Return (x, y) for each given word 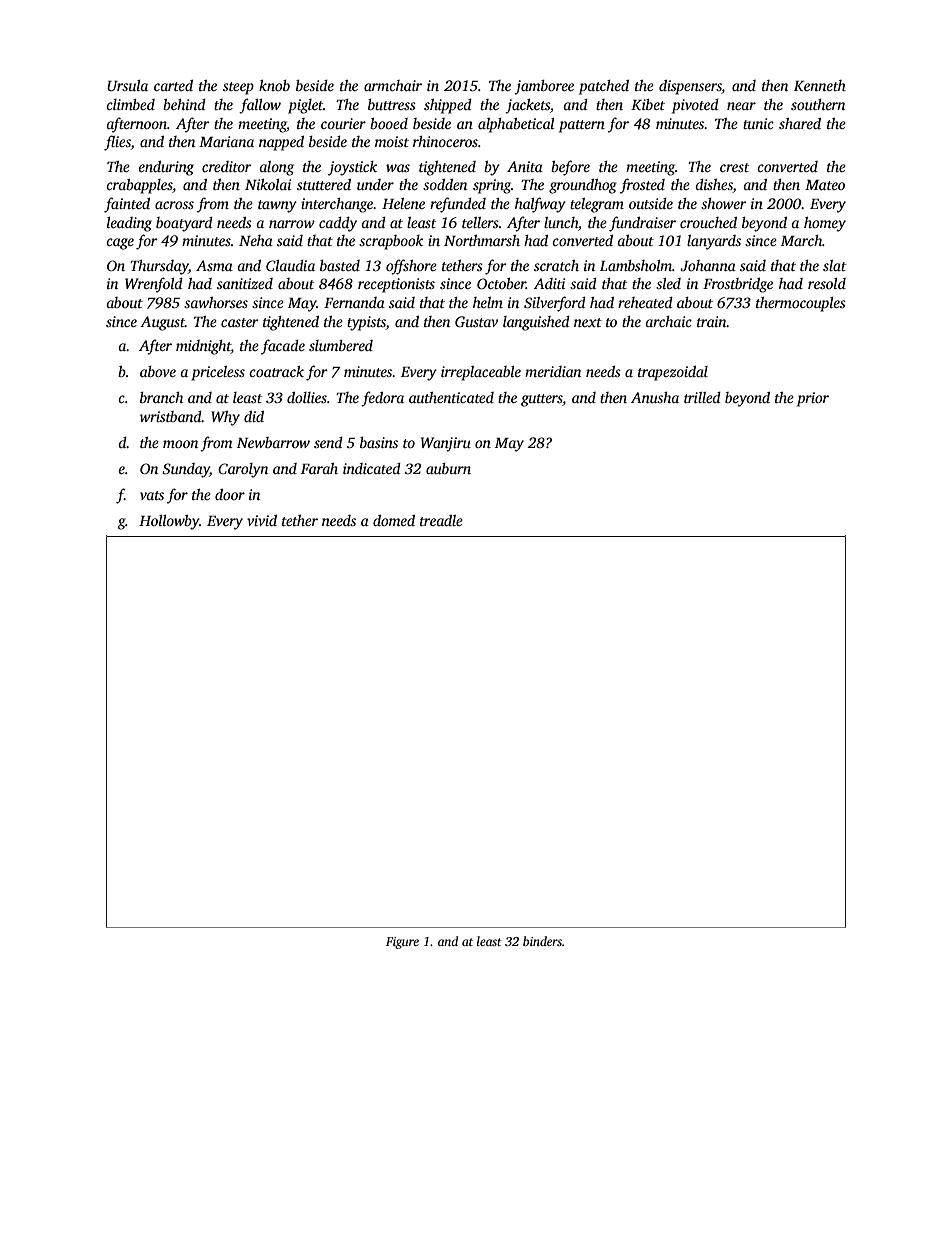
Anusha (655, 397)
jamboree (544, 87)
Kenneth (820, 85)
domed (394, 520)
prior (813, 399)
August (162, 323)
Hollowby (169, 522)
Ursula (127, 85)
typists (366, 323)
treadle (441, 520)
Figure (402, 943)
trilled (702, 397)
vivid (262, 520)
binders (542, 941)
